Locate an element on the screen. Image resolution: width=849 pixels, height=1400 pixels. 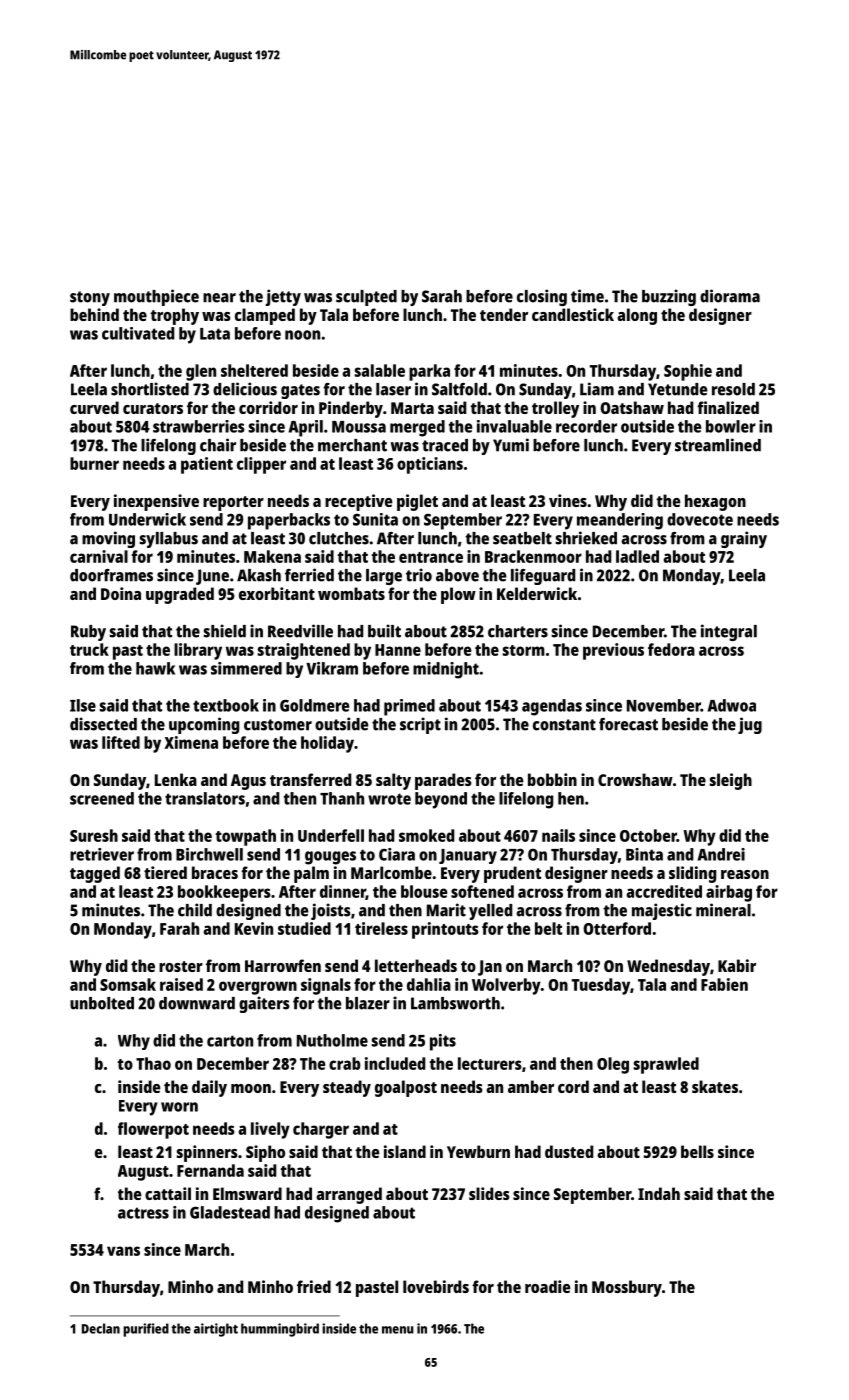
airbag is located at coordinates (729, 893).
